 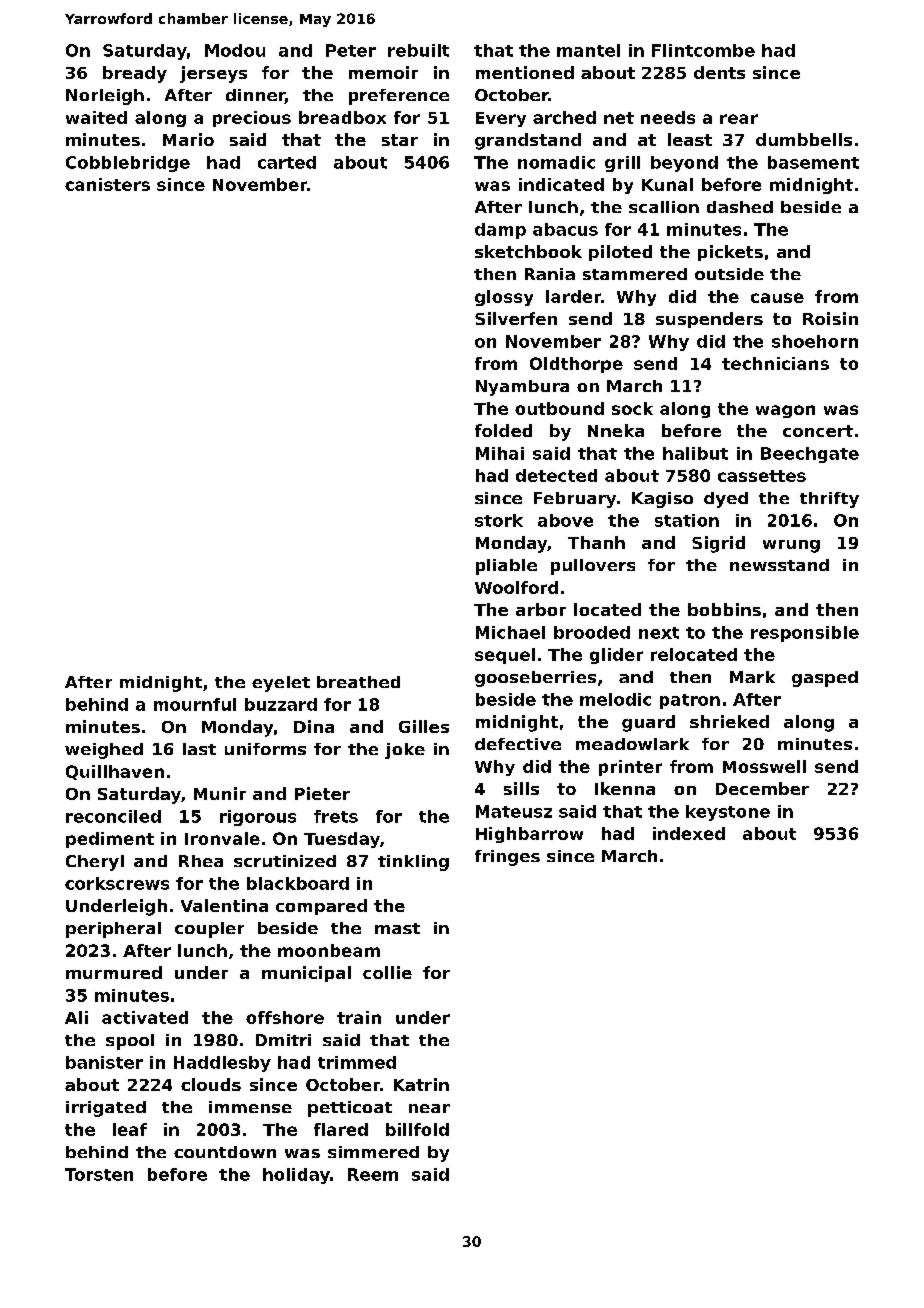 What do you see at coordinates (825, 679) in the document?
I see `gasped` at bounding box center [825, 679].
